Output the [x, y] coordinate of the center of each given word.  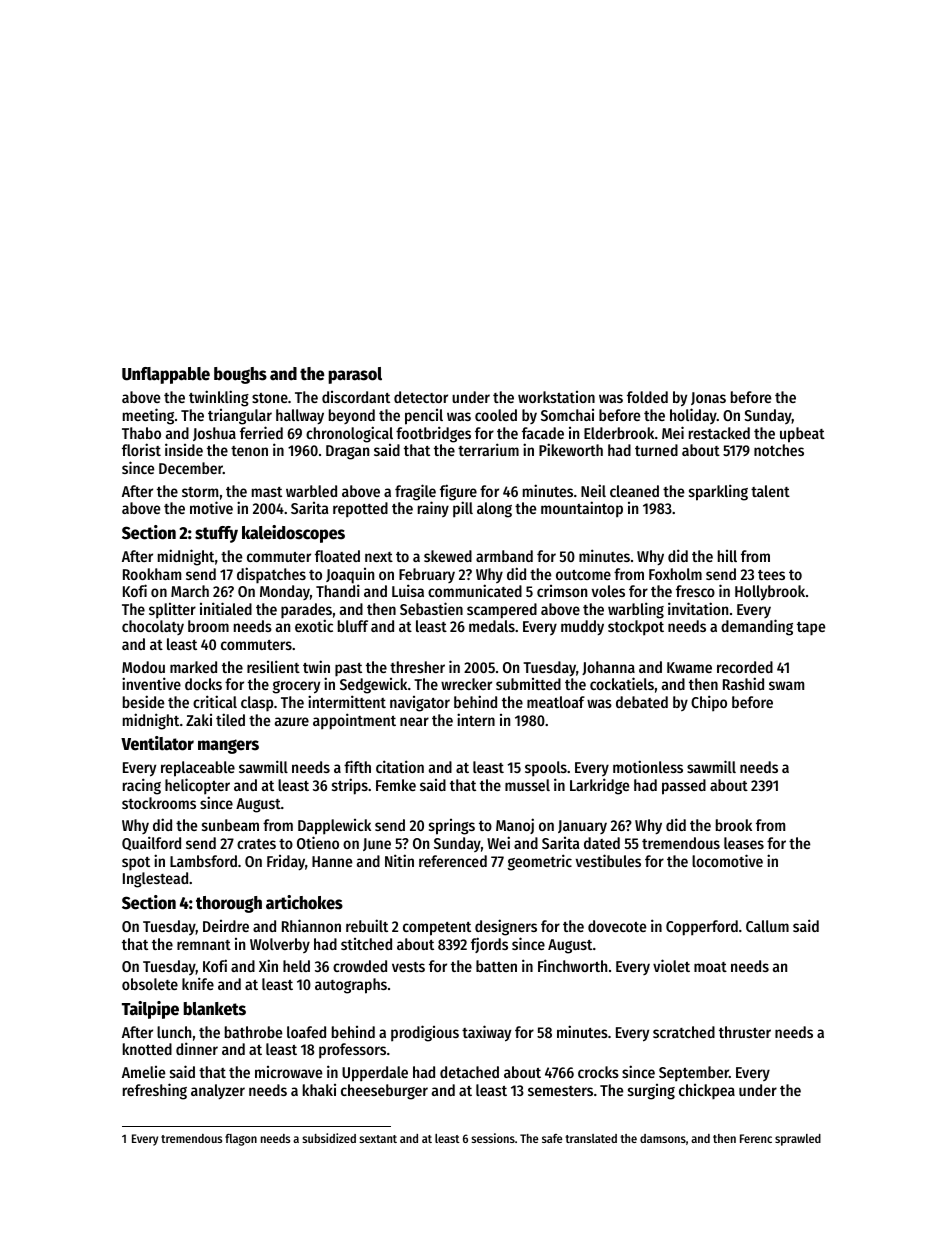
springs [452, 827]
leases [744, 843]
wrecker [466, 684]
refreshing [155, 1091]
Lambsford [203, 861]
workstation [556, 397]
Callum [767, 926]
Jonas [708, 398]
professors [352, 1050]
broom [208, 626]
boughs [240, 375]
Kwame [689, 667]
